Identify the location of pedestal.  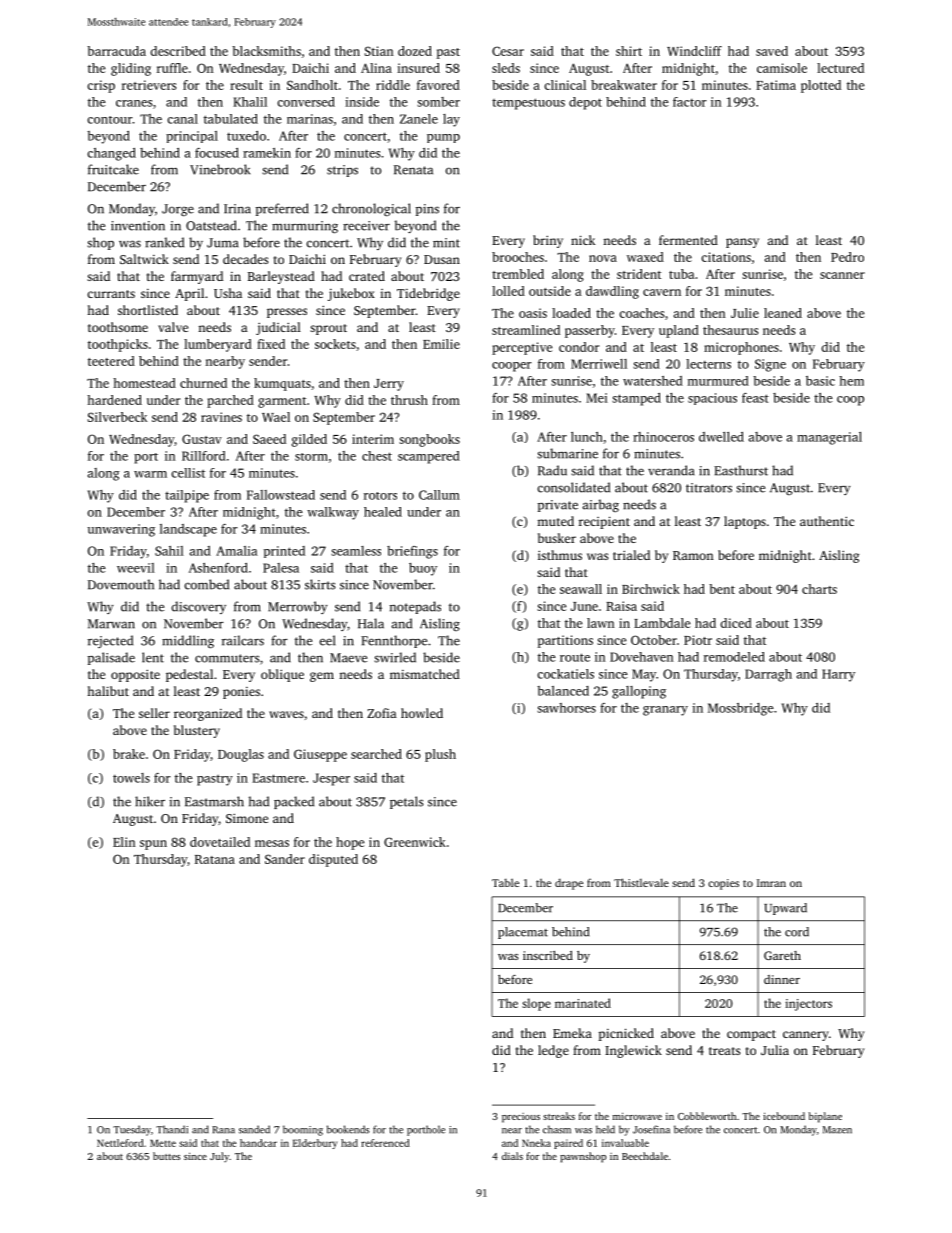
(189, 675).
